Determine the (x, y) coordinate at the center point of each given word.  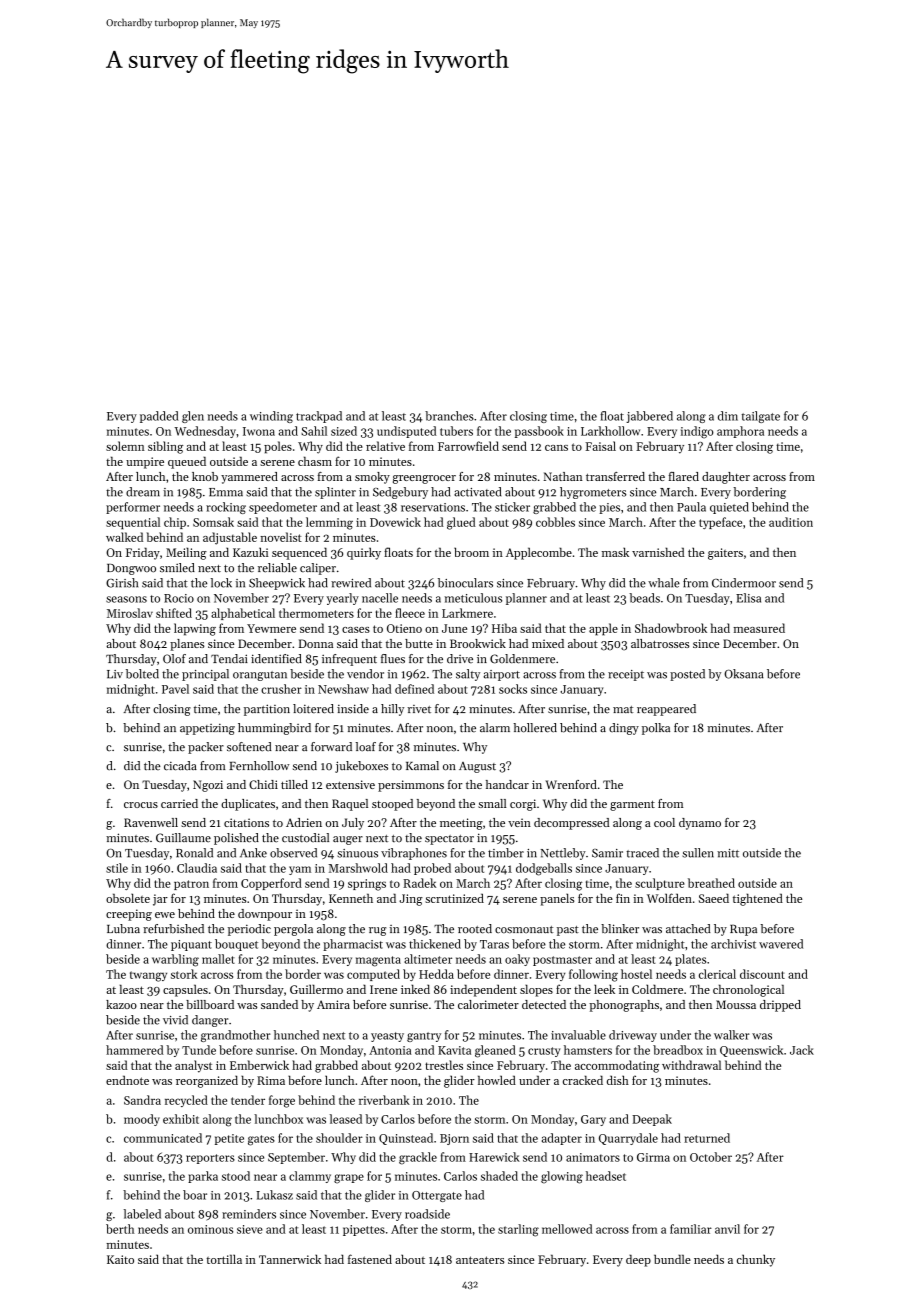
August (477, 767)
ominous (210, 1229)
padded (159, 417)
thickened (435, 944)
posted (687, 675)
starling (518, 1230)
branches (449, 416)
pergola (293, 930)
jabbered (649, 417)
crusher (281, 689)
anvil (727, 1229)
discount (762, 974)
